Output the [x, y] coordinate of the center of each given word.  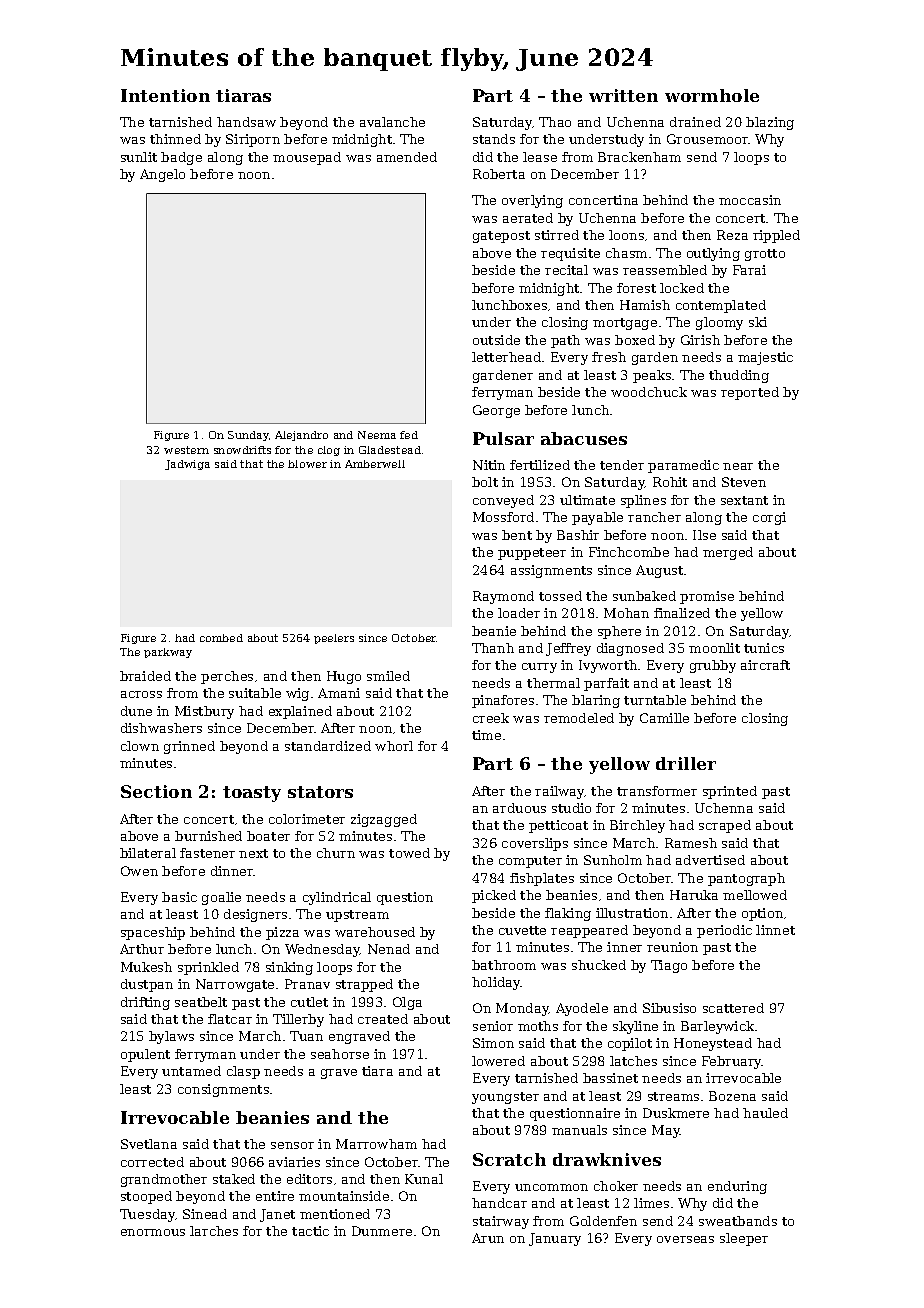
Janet [277, 1215]
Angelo [162, 175]
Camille [664, 718]
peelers [334, 639]
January [555, 1239]
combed [221, 638]
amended [407, 157]
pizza [282, 933]
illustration [632, 913]
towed [409, 853]
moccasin [750, 200]
